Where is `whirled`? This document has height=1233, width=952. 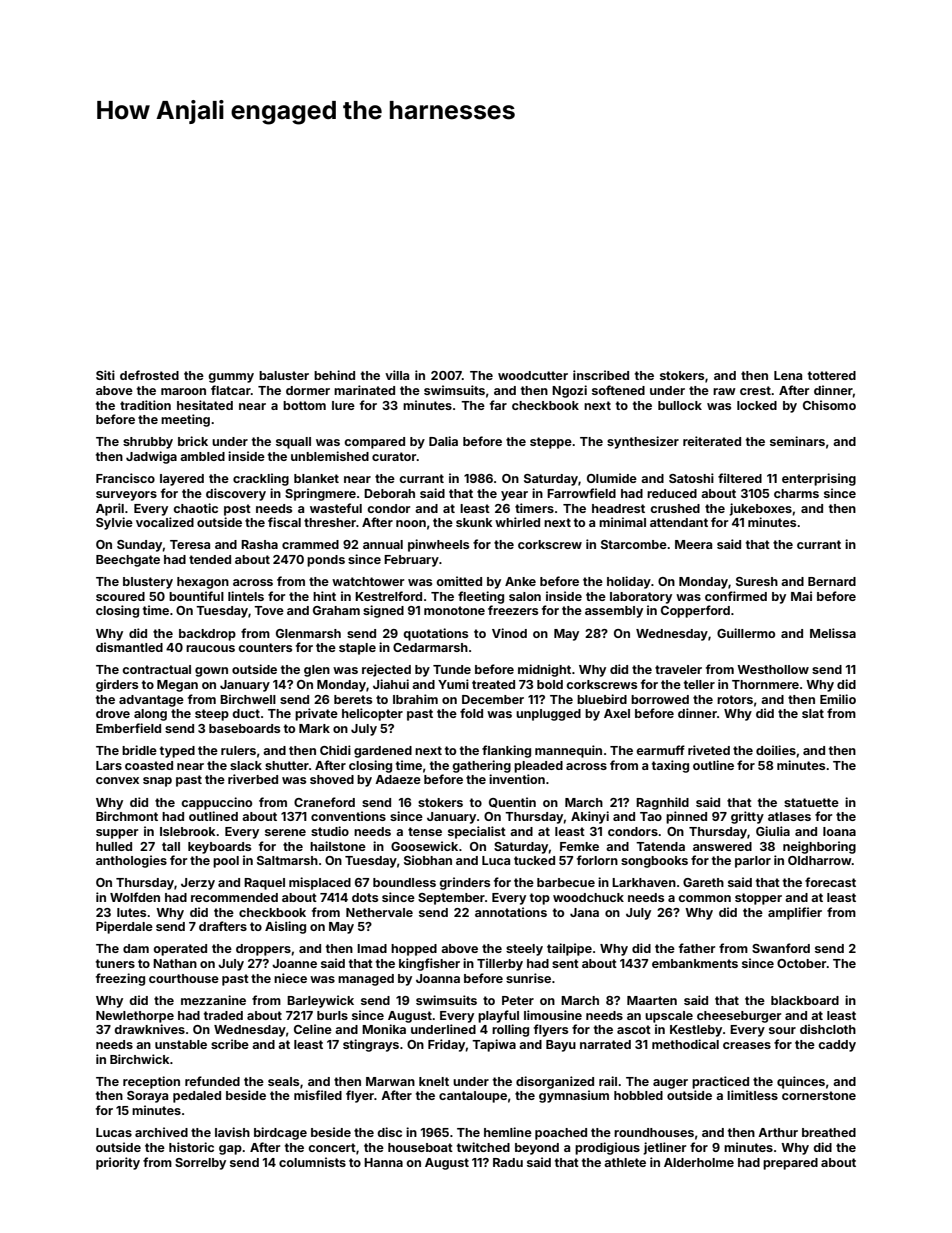 whirled is located at coordinates (517, 522).
